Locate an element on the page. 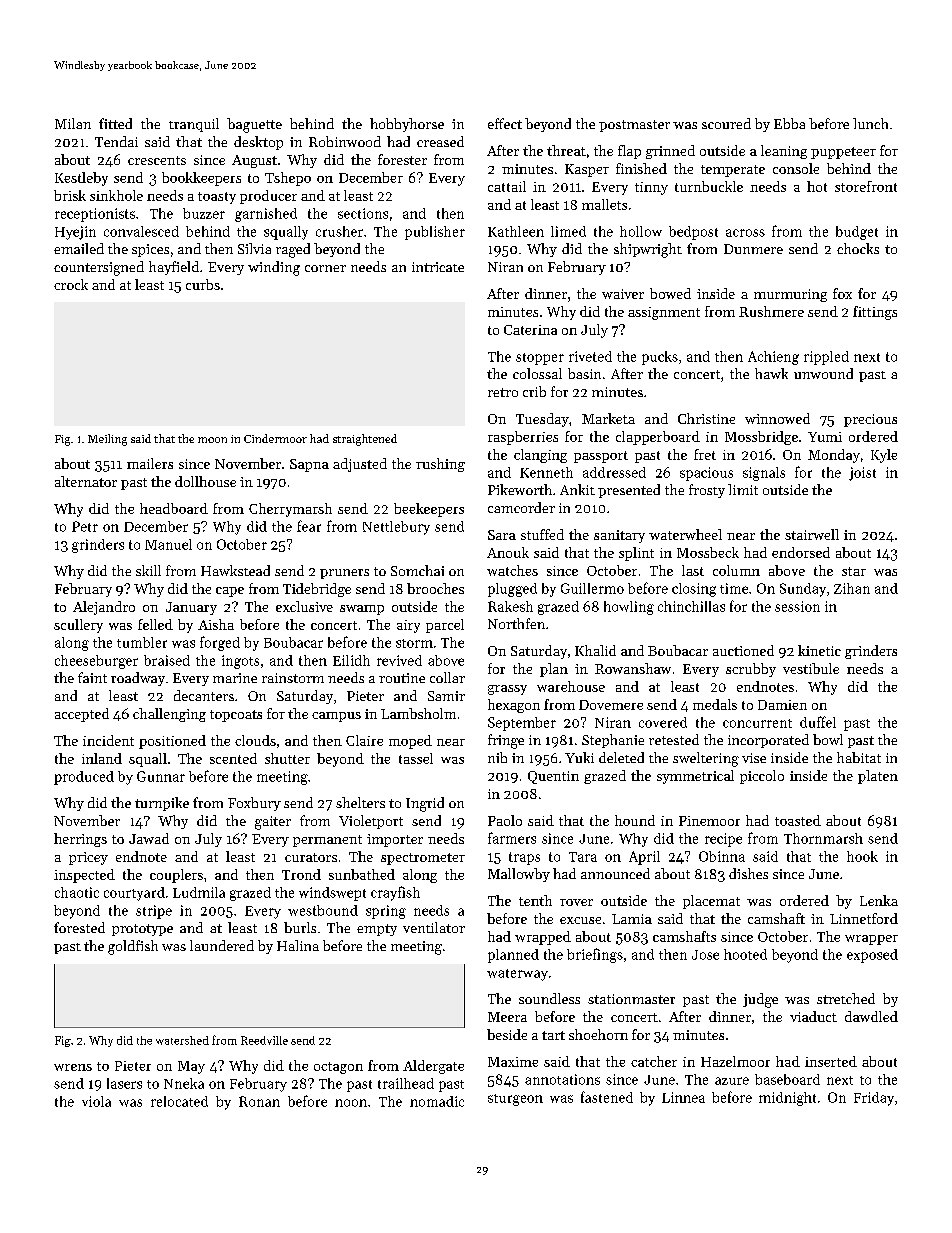 Image resolution: width=952 pixels, height=1233 pixels. Eilidh is located at coordinates (351, 660).
